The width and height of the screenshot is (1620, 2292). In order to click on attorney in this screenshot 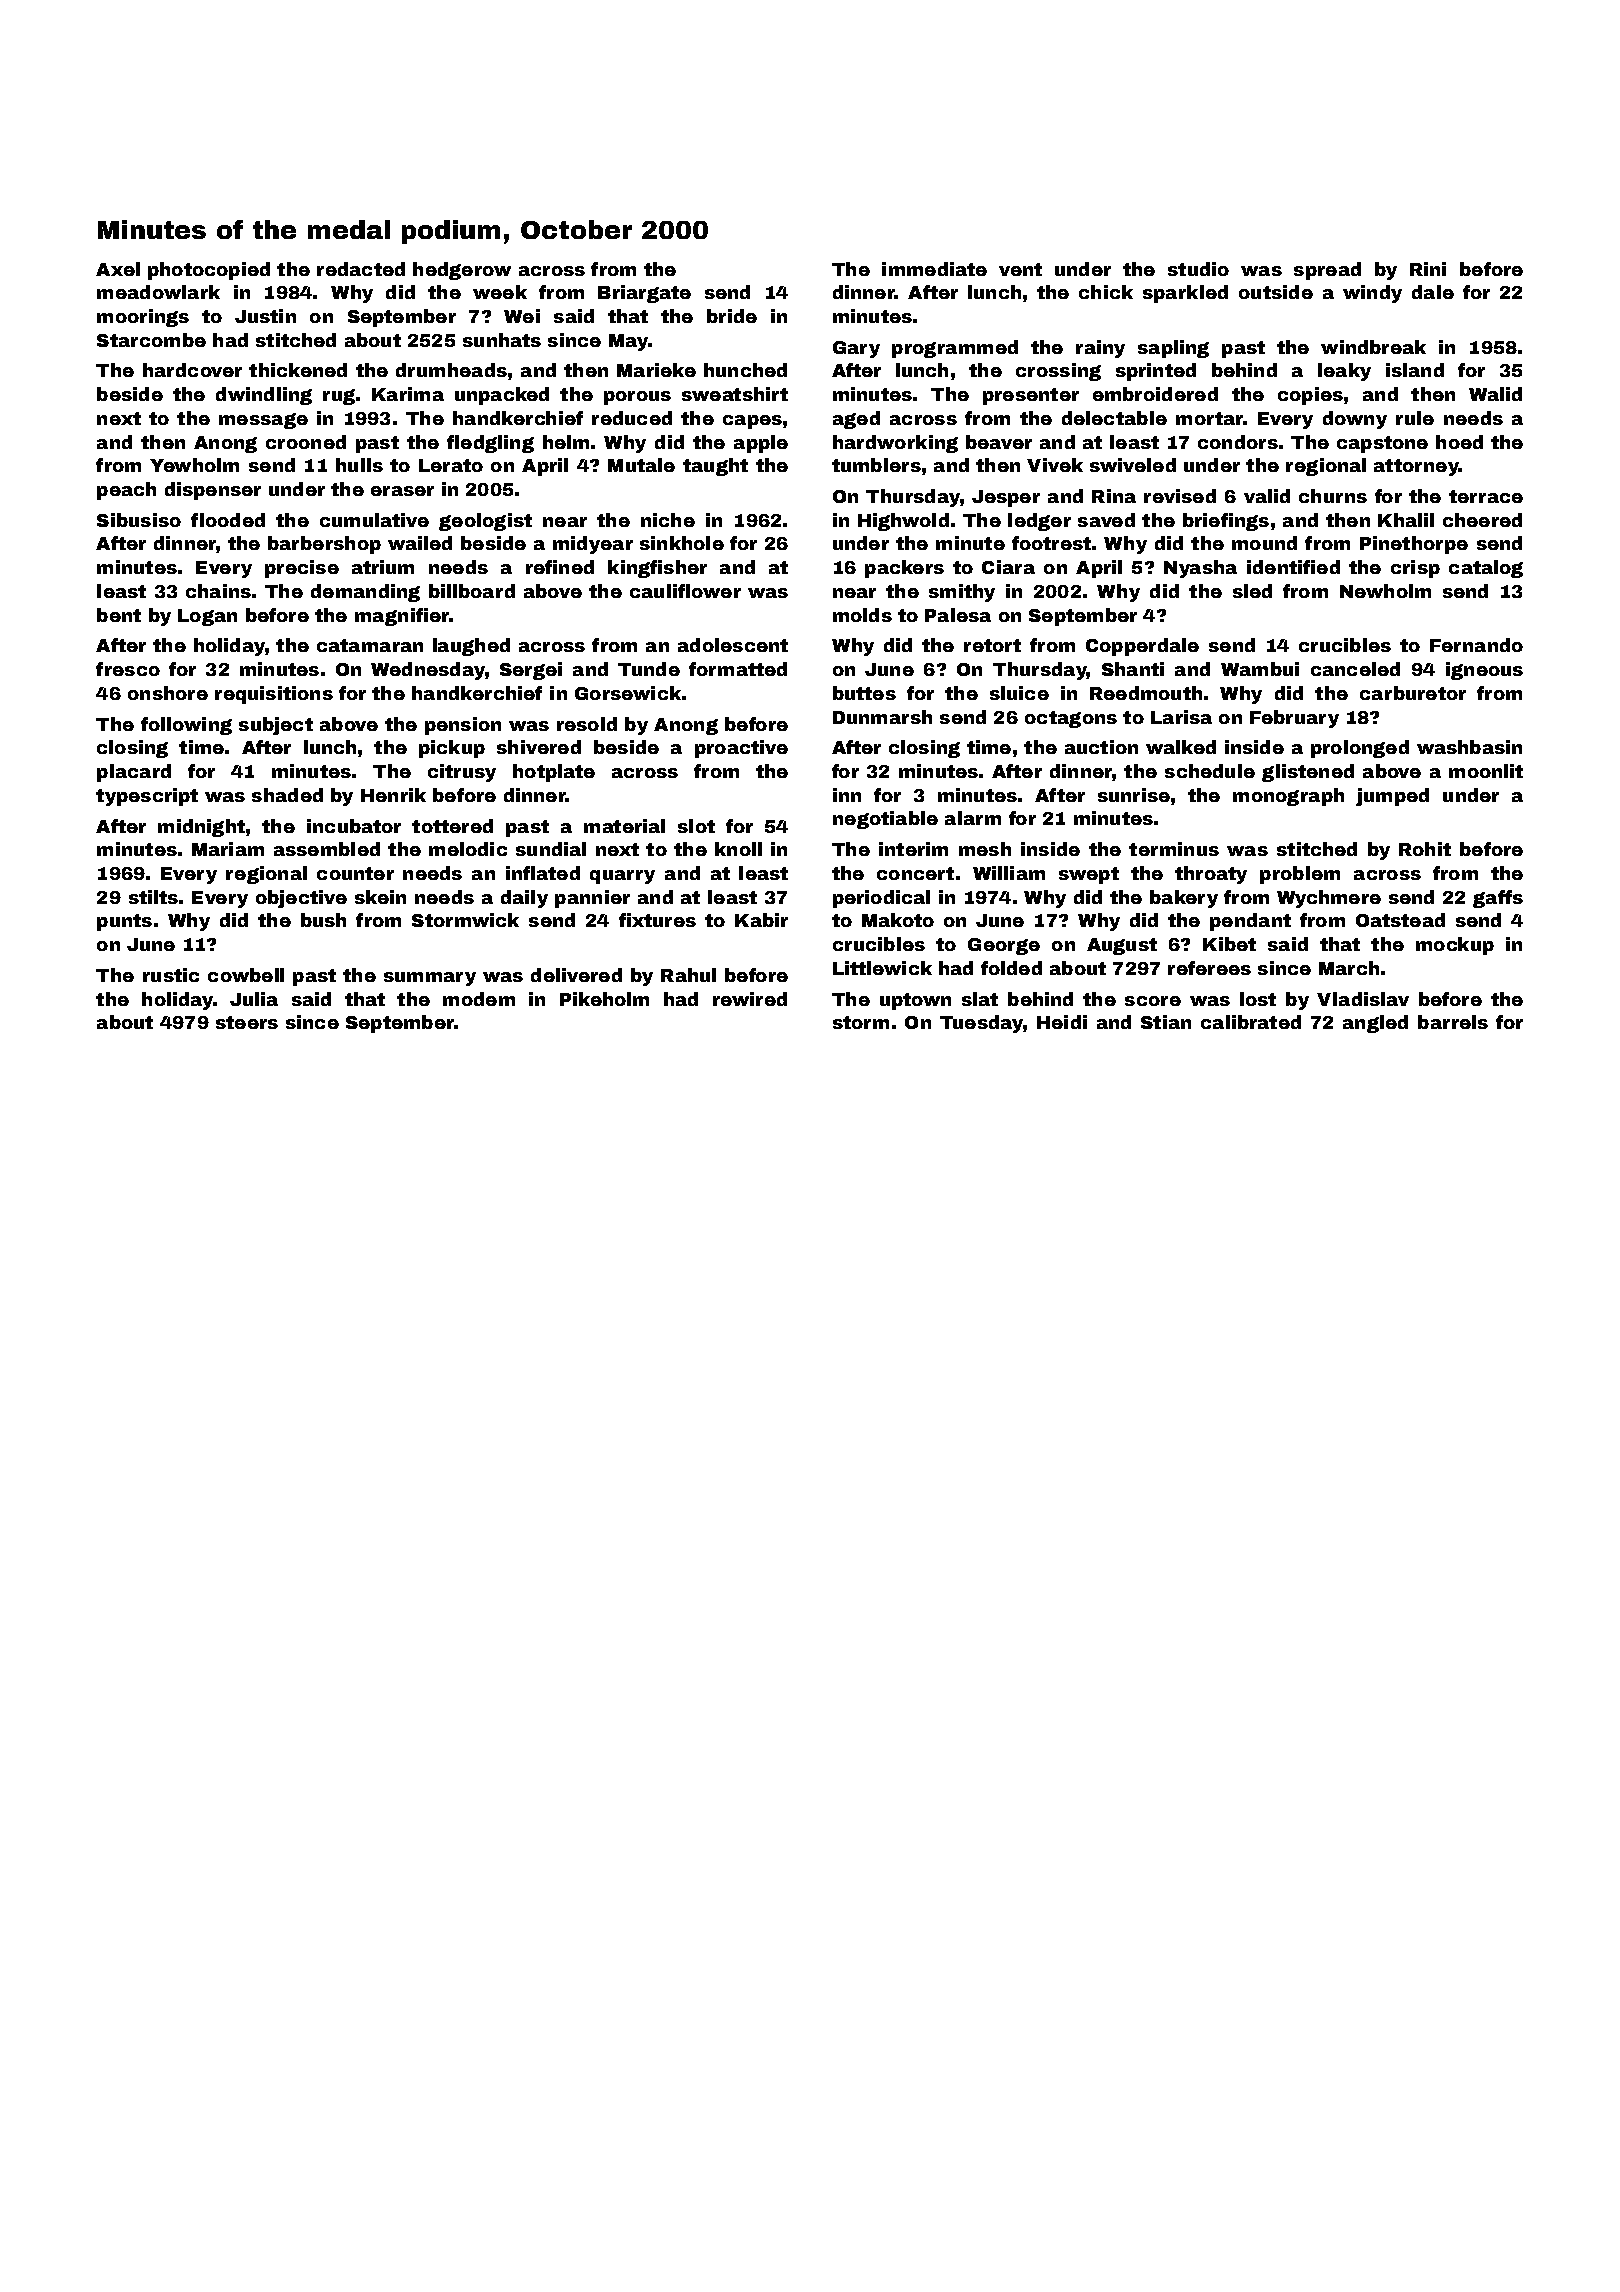, I will do `click(1416, 467)`.
